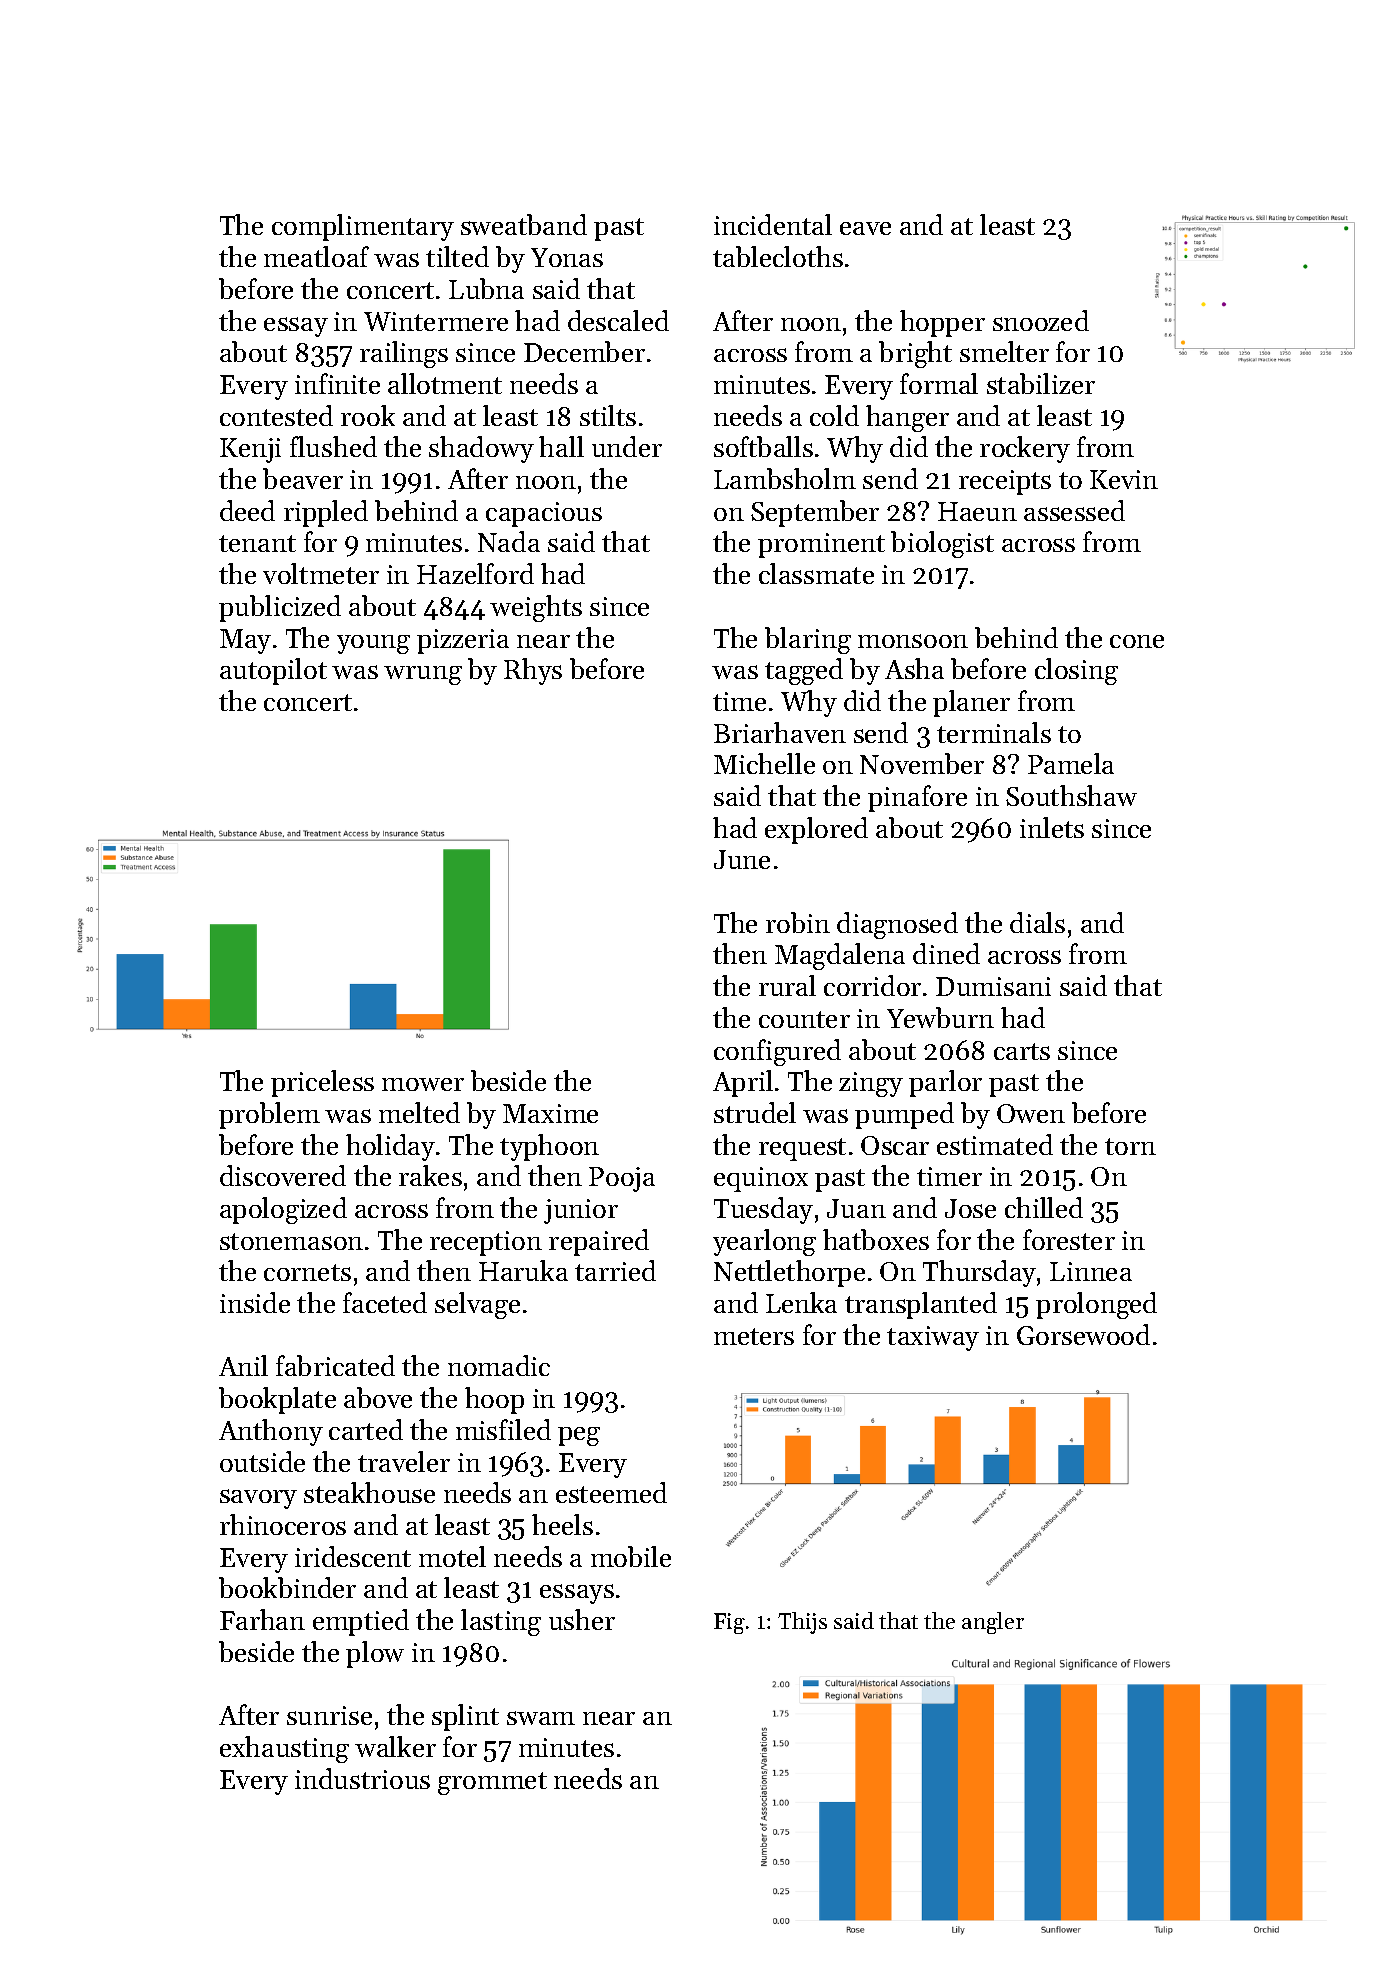 The height and width of the screenshot is (1969, 1386). What do you see at coordinates (1041, 320) in the screenshot?
I see `snoozed` at bounding box center [1041, 320].
